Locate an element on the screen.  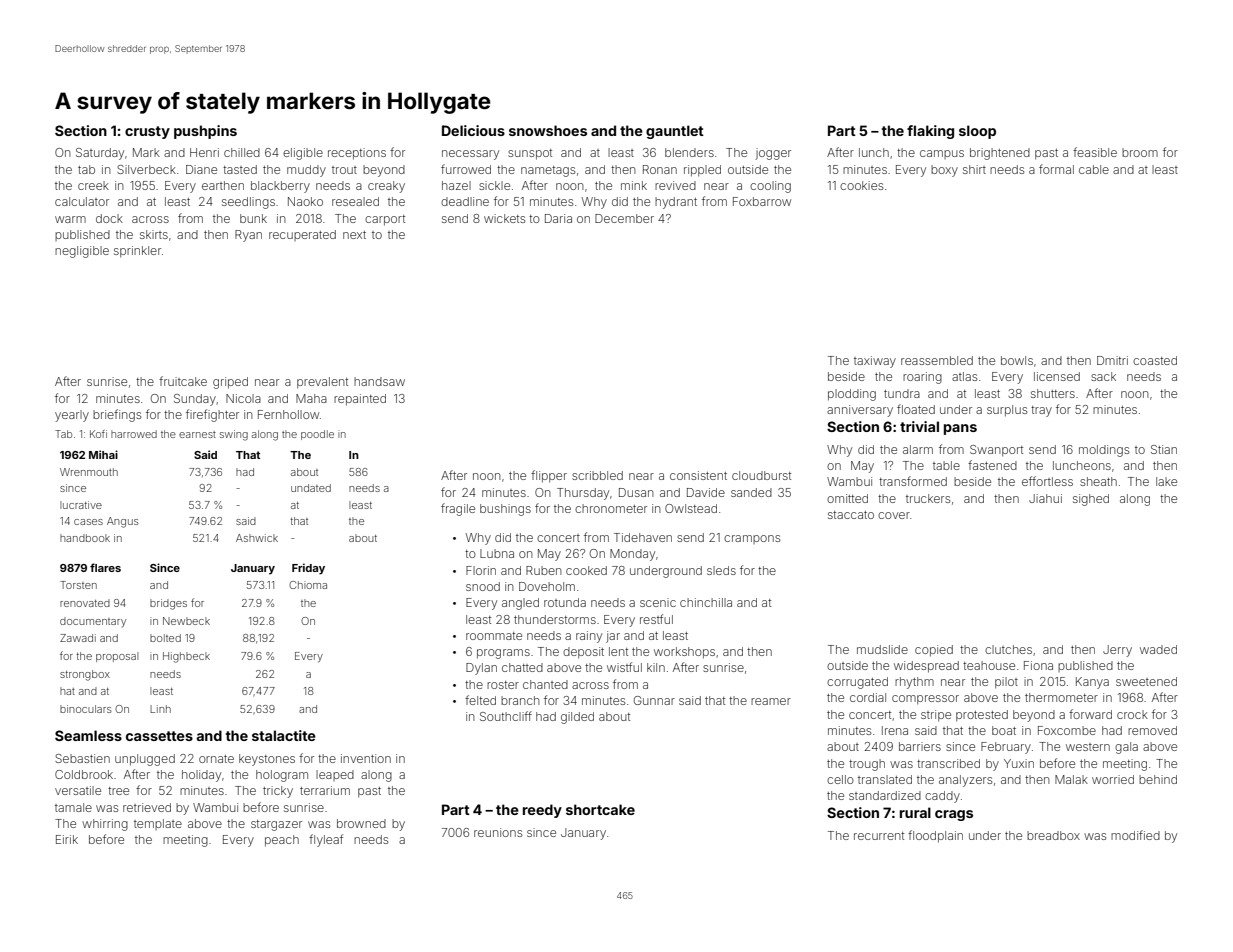
holiday is located at coordinates (201, 776).
